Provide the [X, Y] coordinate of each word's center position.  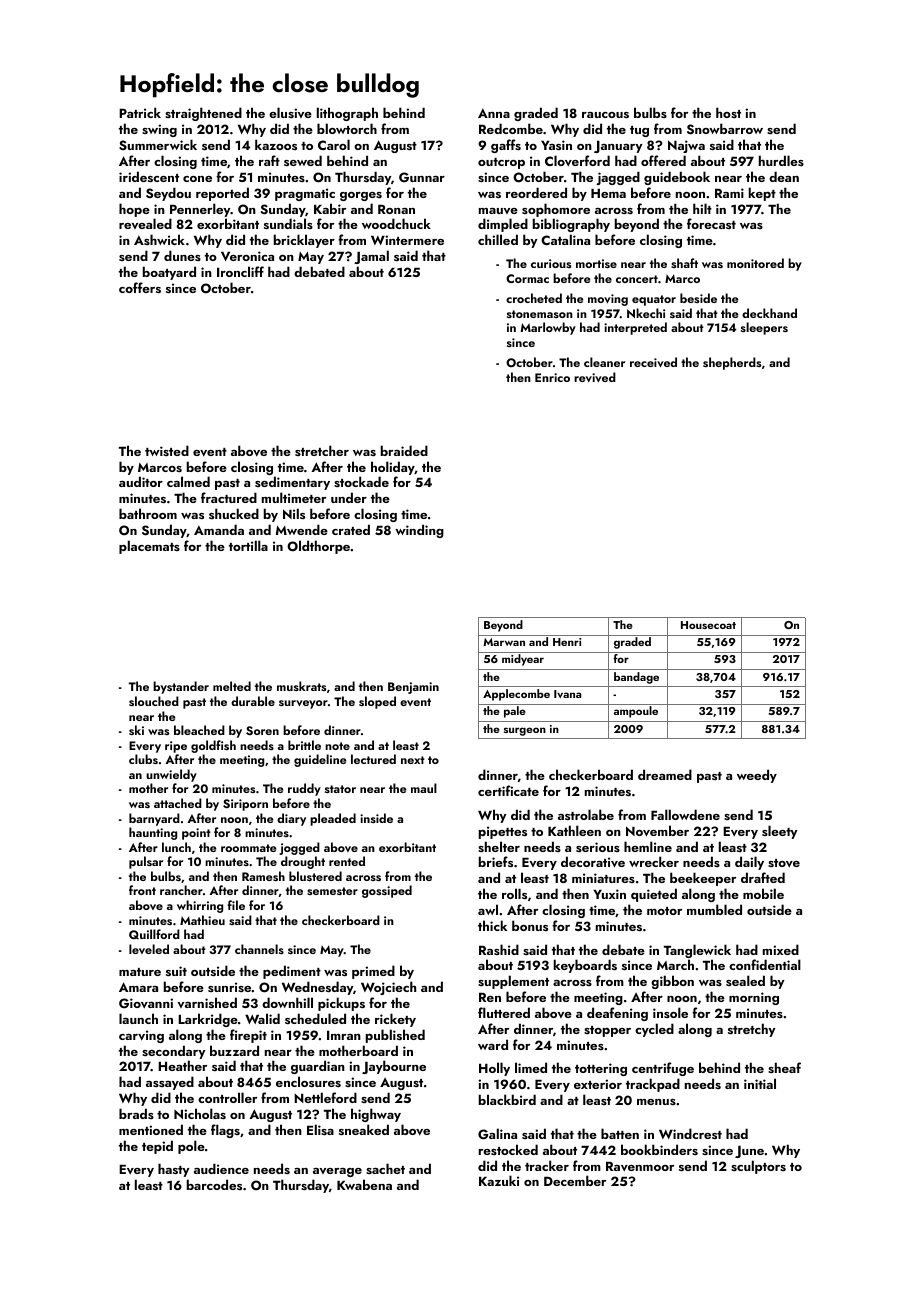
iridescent [149, 176]
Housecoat [708, 625]
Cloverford [577, 160]
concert [637, 279]
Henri [567, 642]
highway [376, 1115]
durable [253, 701]
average [337, 1172]
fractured [229, 497]
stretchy [751, 1030]
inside [376, 818]
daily [749, 863]
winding [419, 531]
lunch [176, 847]
